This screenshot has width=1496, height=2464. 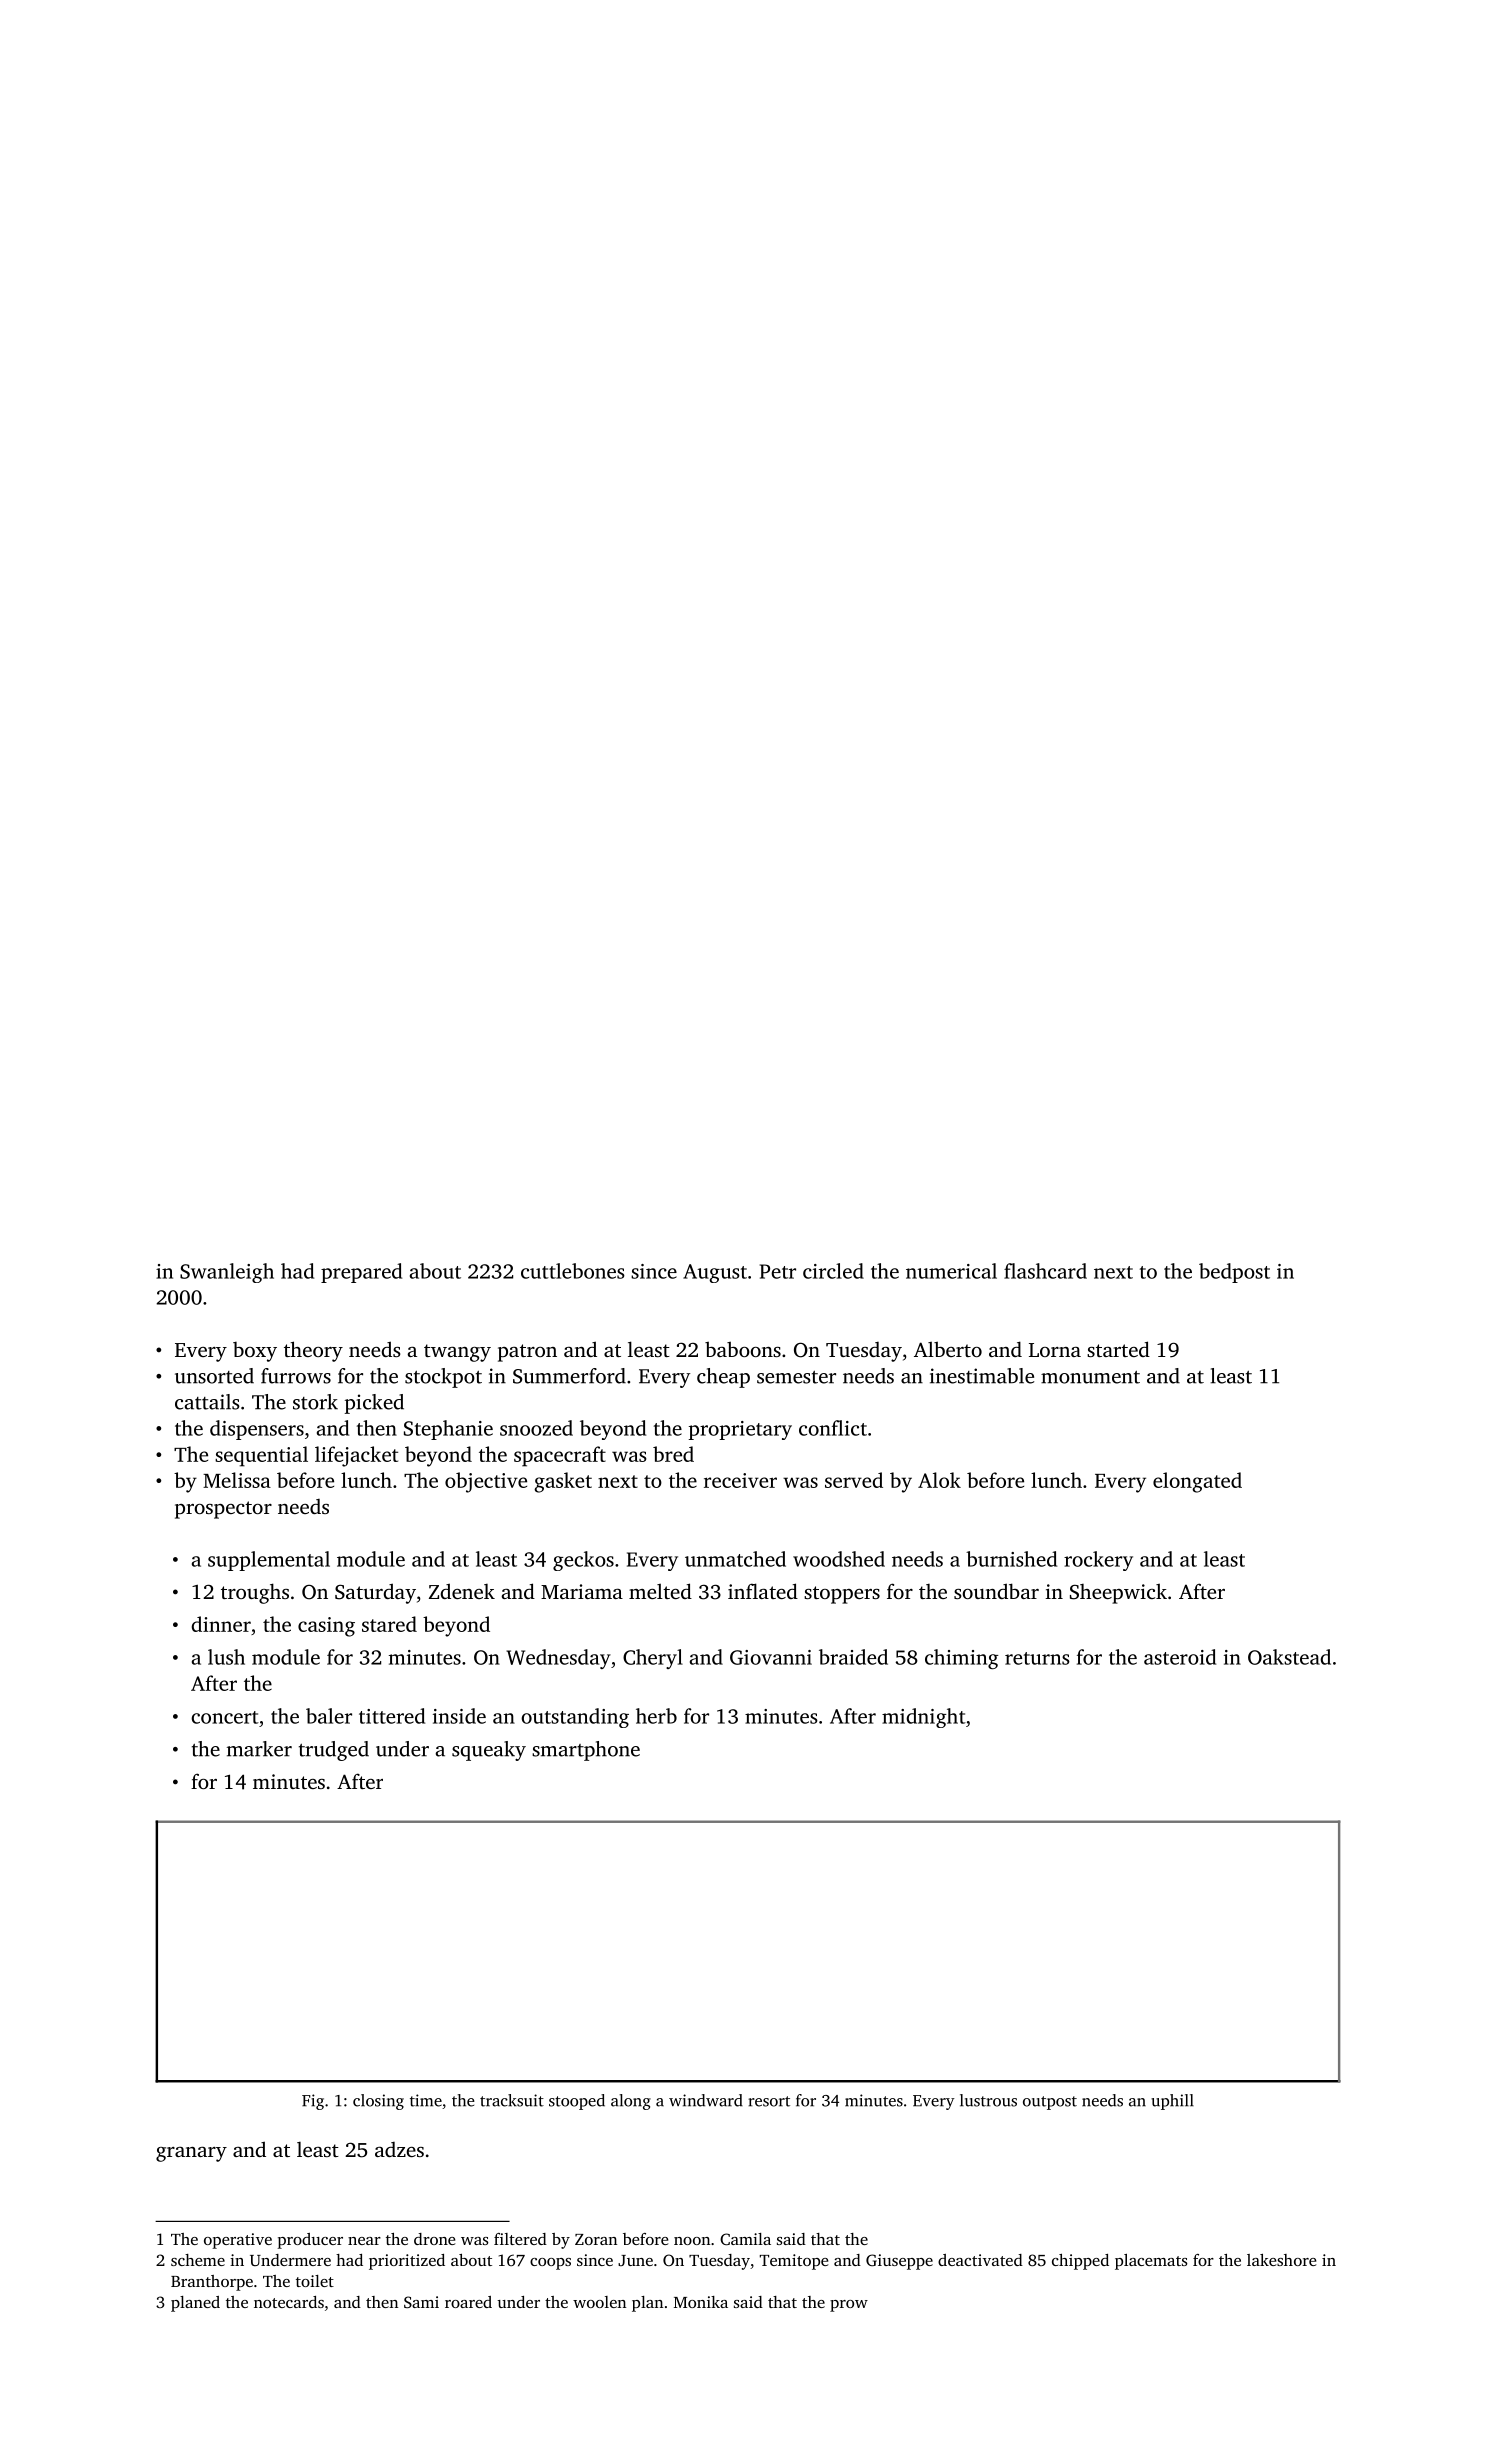 What do you see at coordinates (443, 1378) in the screenshot?
I see `stockpot` at bounding box center [443, 1378].
